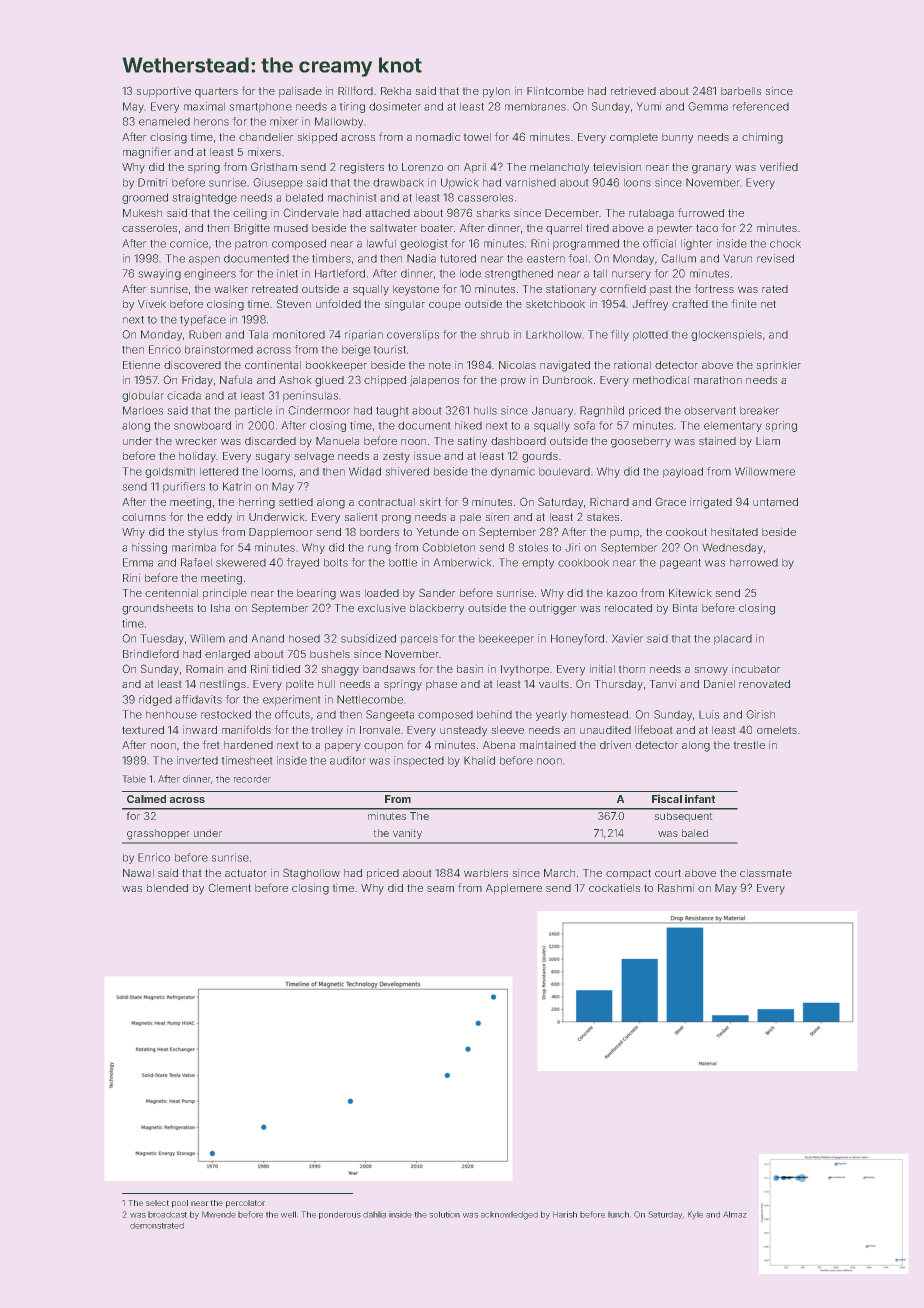  Describe the element at coordinates (506, 639) in the document. I see `beekeeper` at that location.
